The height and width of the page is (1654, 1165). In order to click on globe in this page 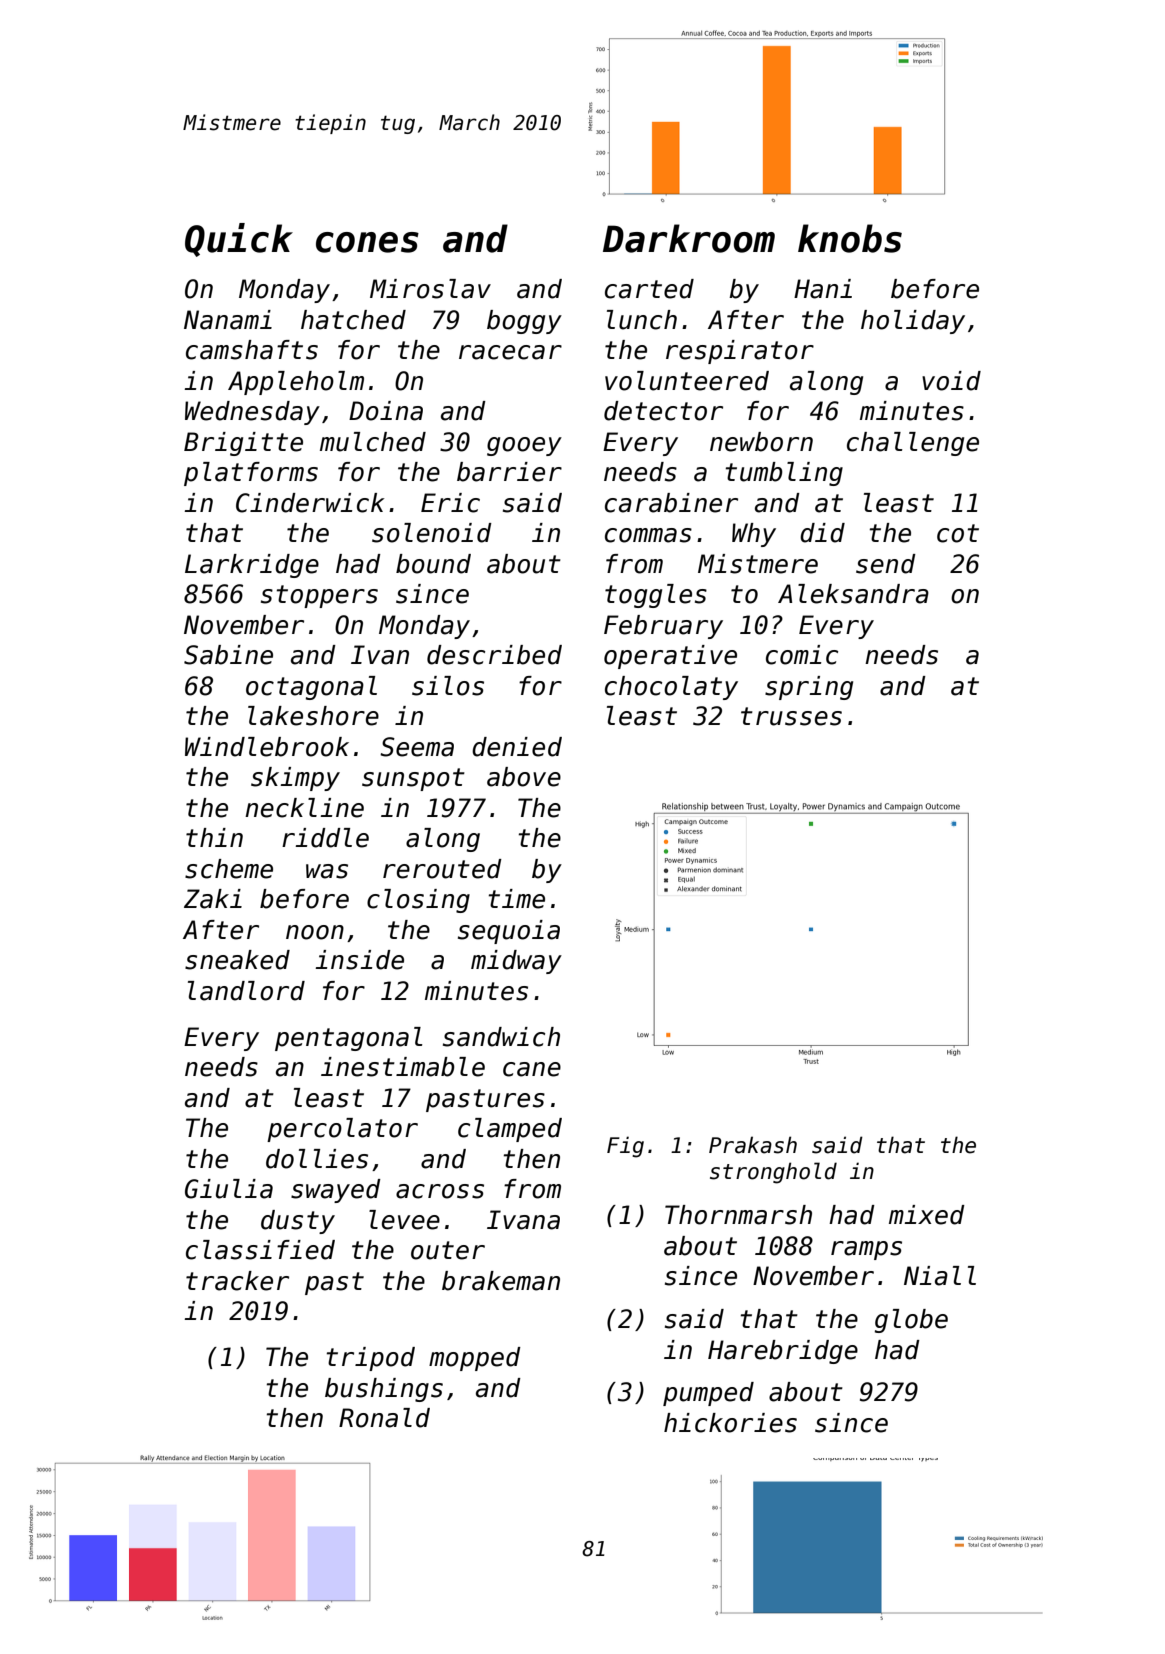, I will do `click(911, 1321)`.
